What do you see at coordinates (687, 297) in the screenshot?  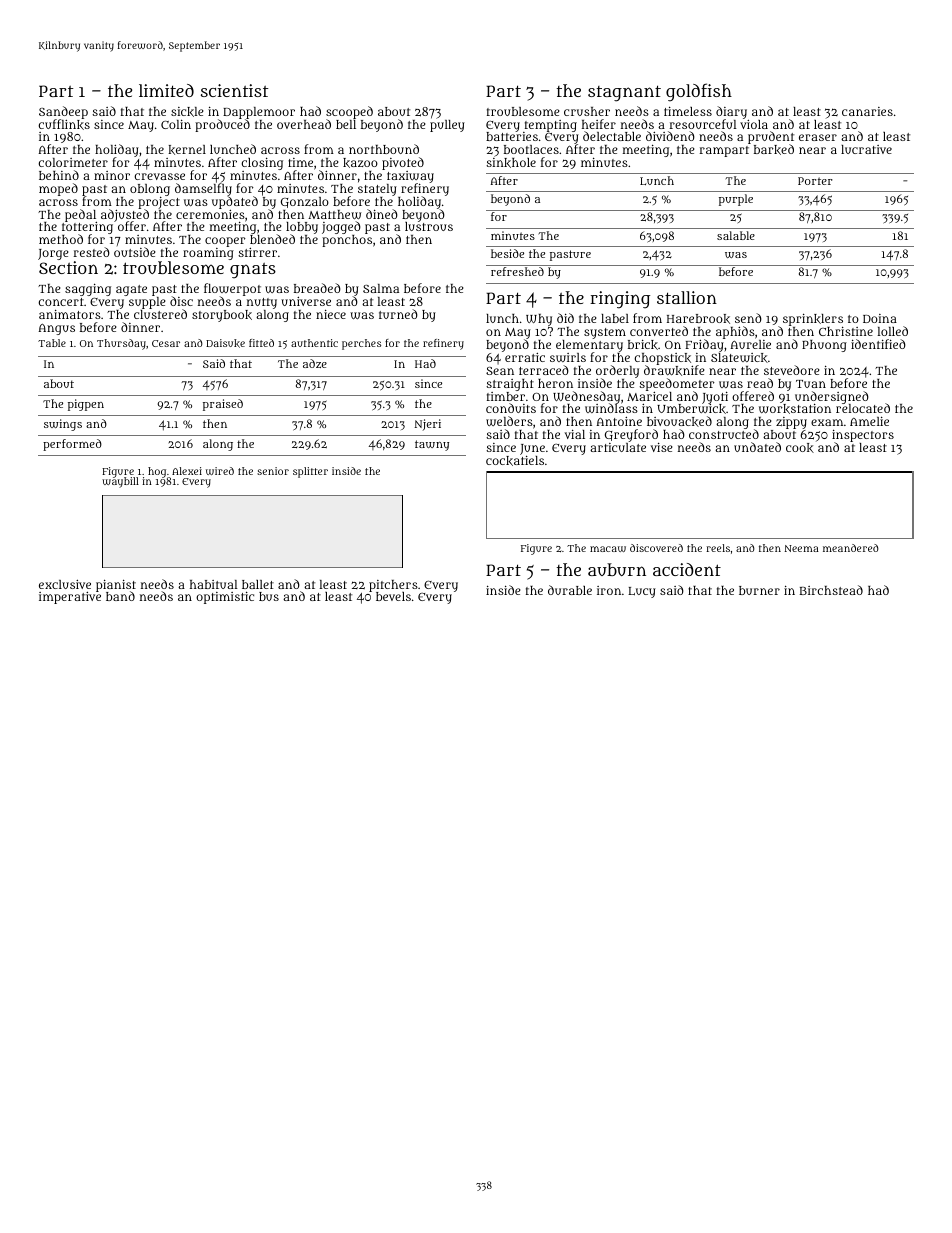 I see `stallion` at bounding box center [687, 297].
